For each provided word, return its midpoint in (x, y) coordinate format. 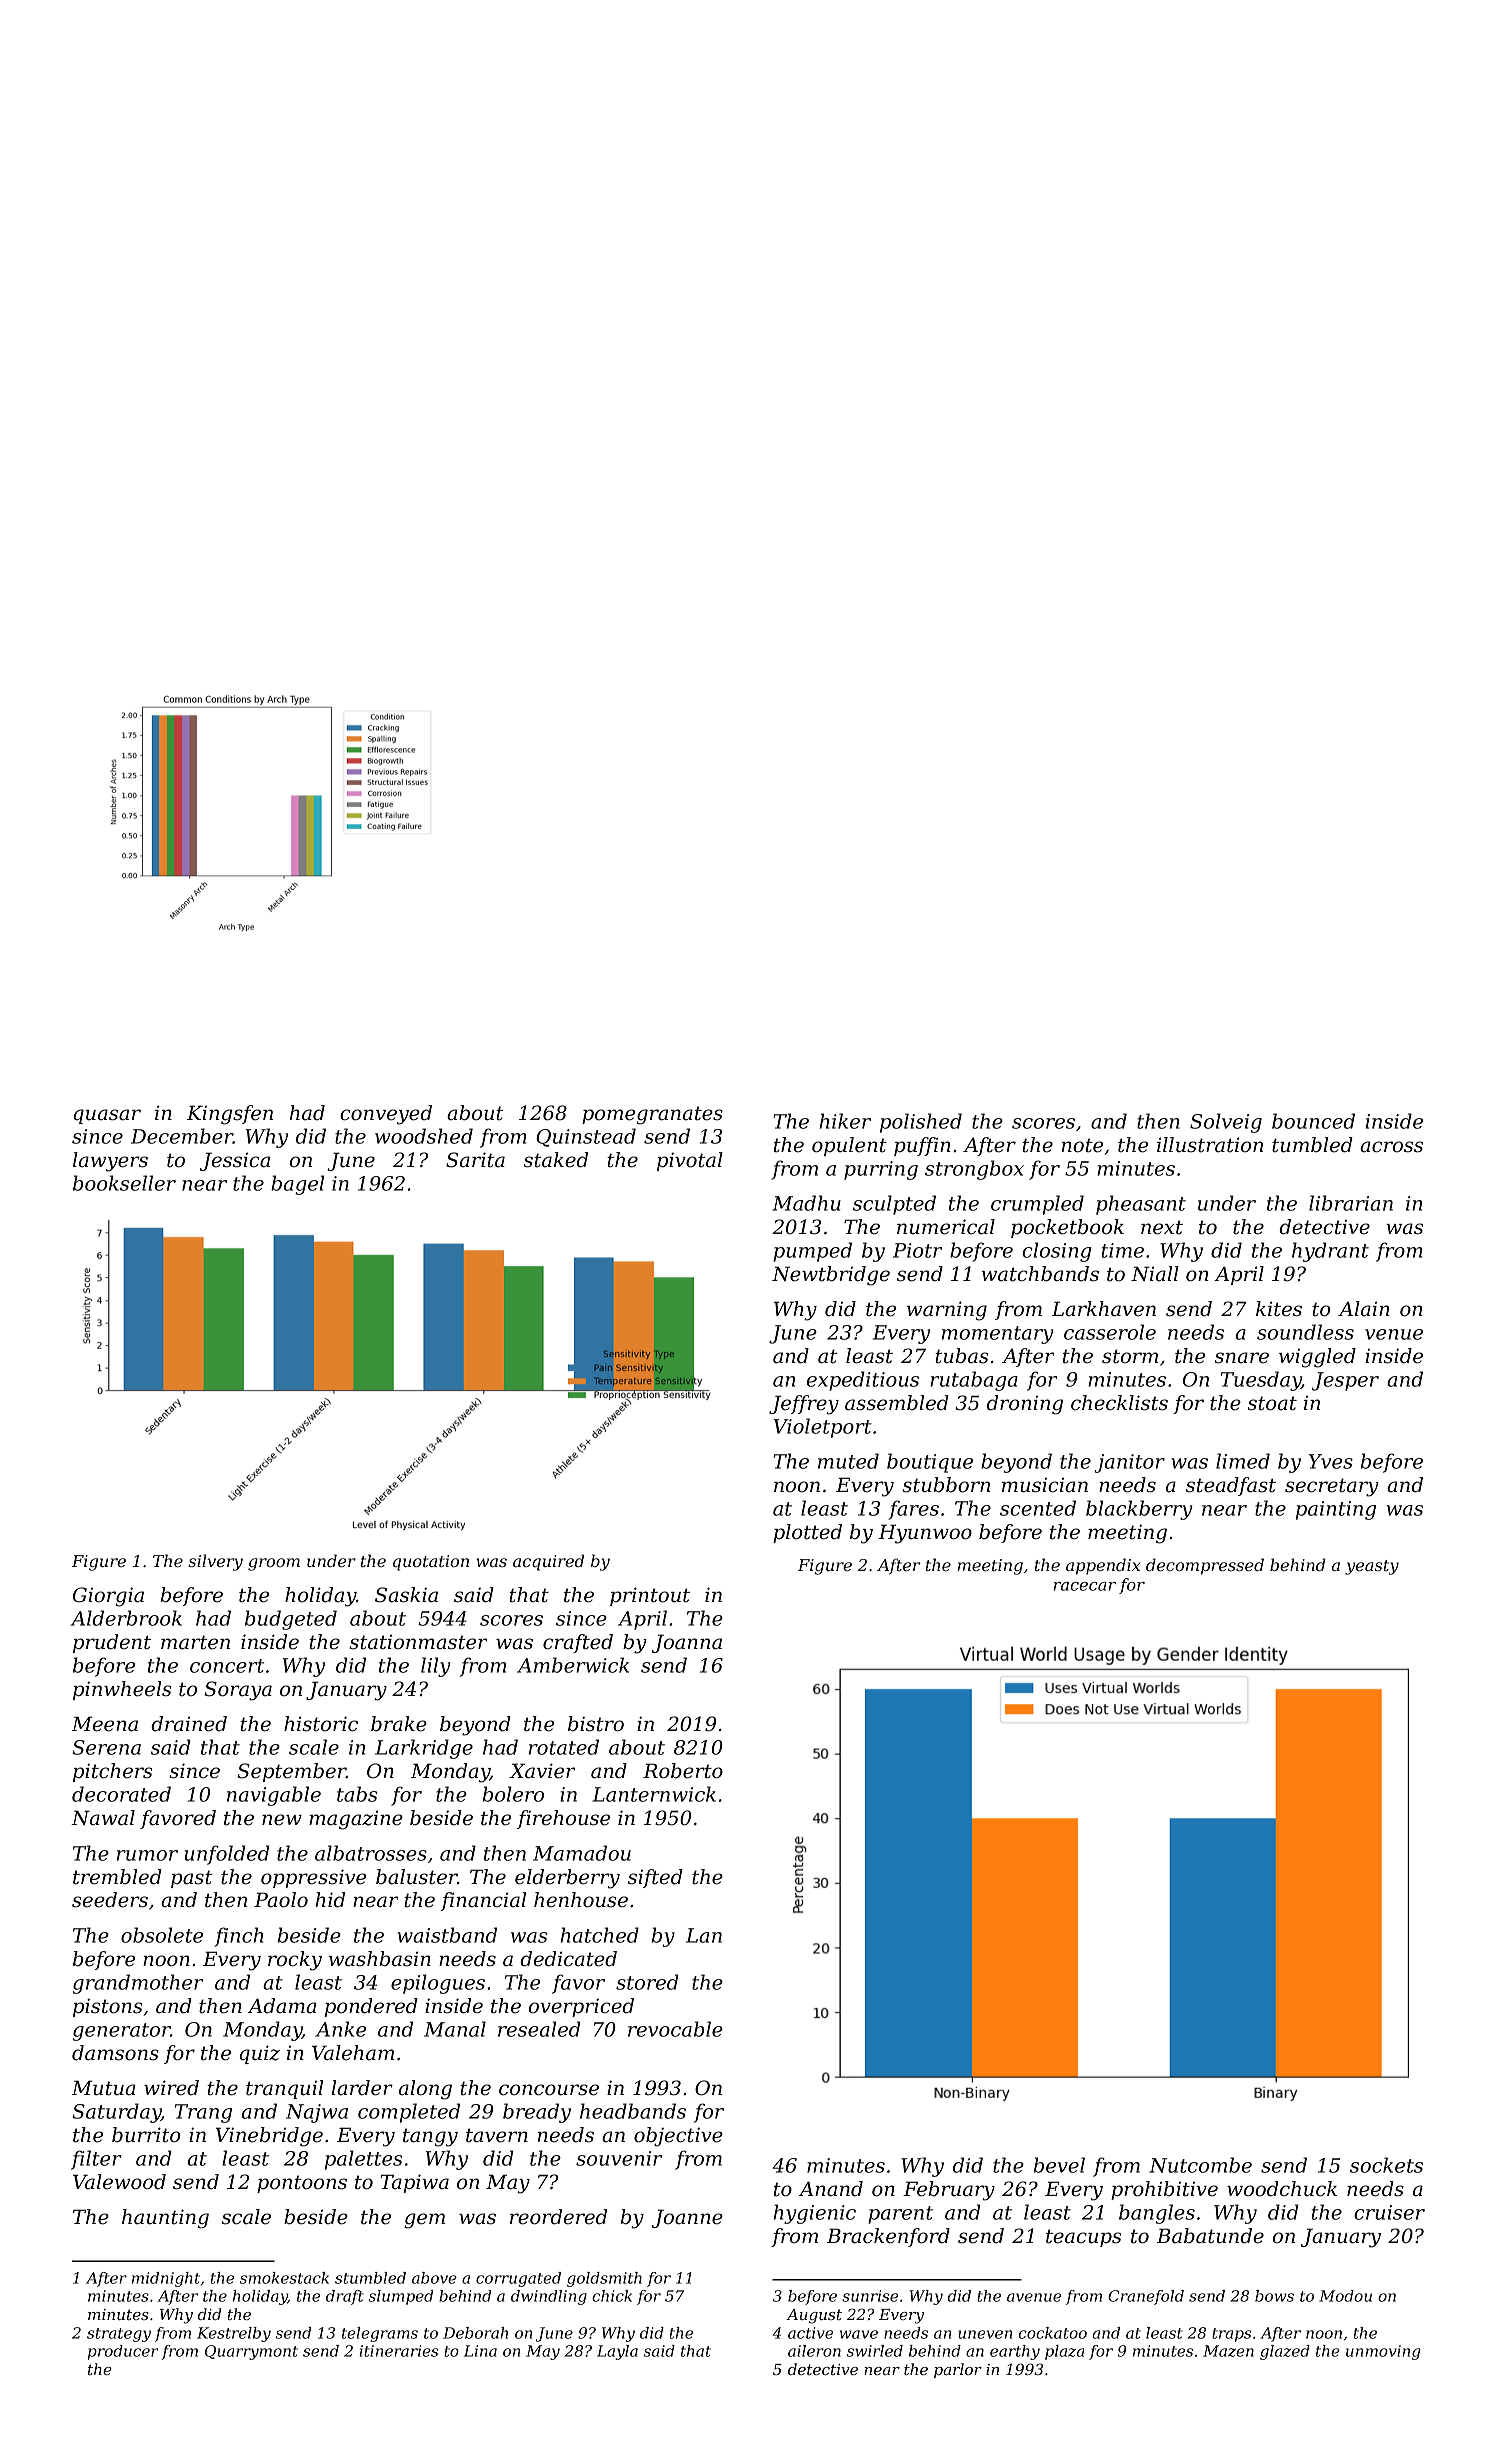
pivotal (690, 1161)
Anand (831, 2189)
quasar (107, 1116)
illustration (1210, 1145)
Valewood (119, 2182)
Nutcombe (1200, 2165)
